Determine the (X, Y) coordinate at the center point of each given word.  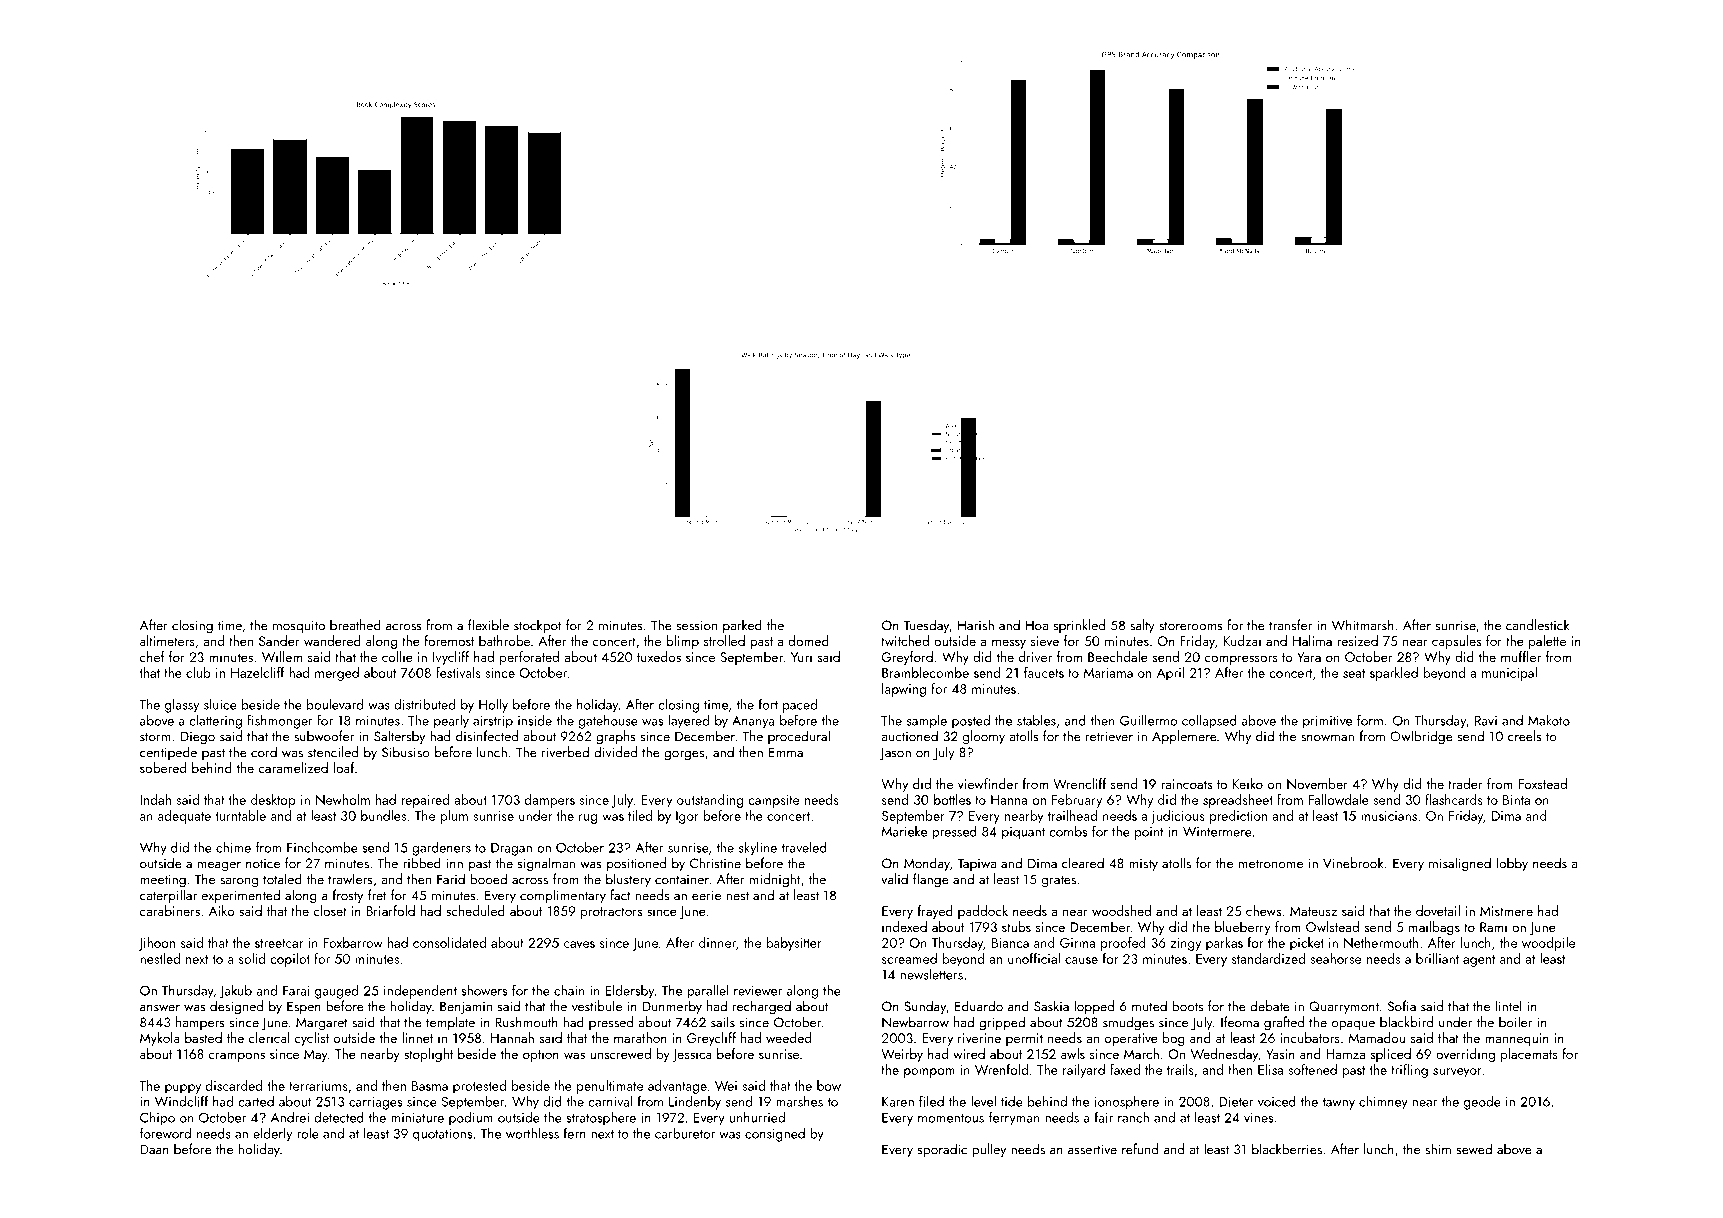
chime (233, 847)
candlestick (1537, 625)
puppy (183, 1089)
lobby (1512, 864)
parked (742, 626)
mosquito (299, 627)
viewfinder (988, 783)
